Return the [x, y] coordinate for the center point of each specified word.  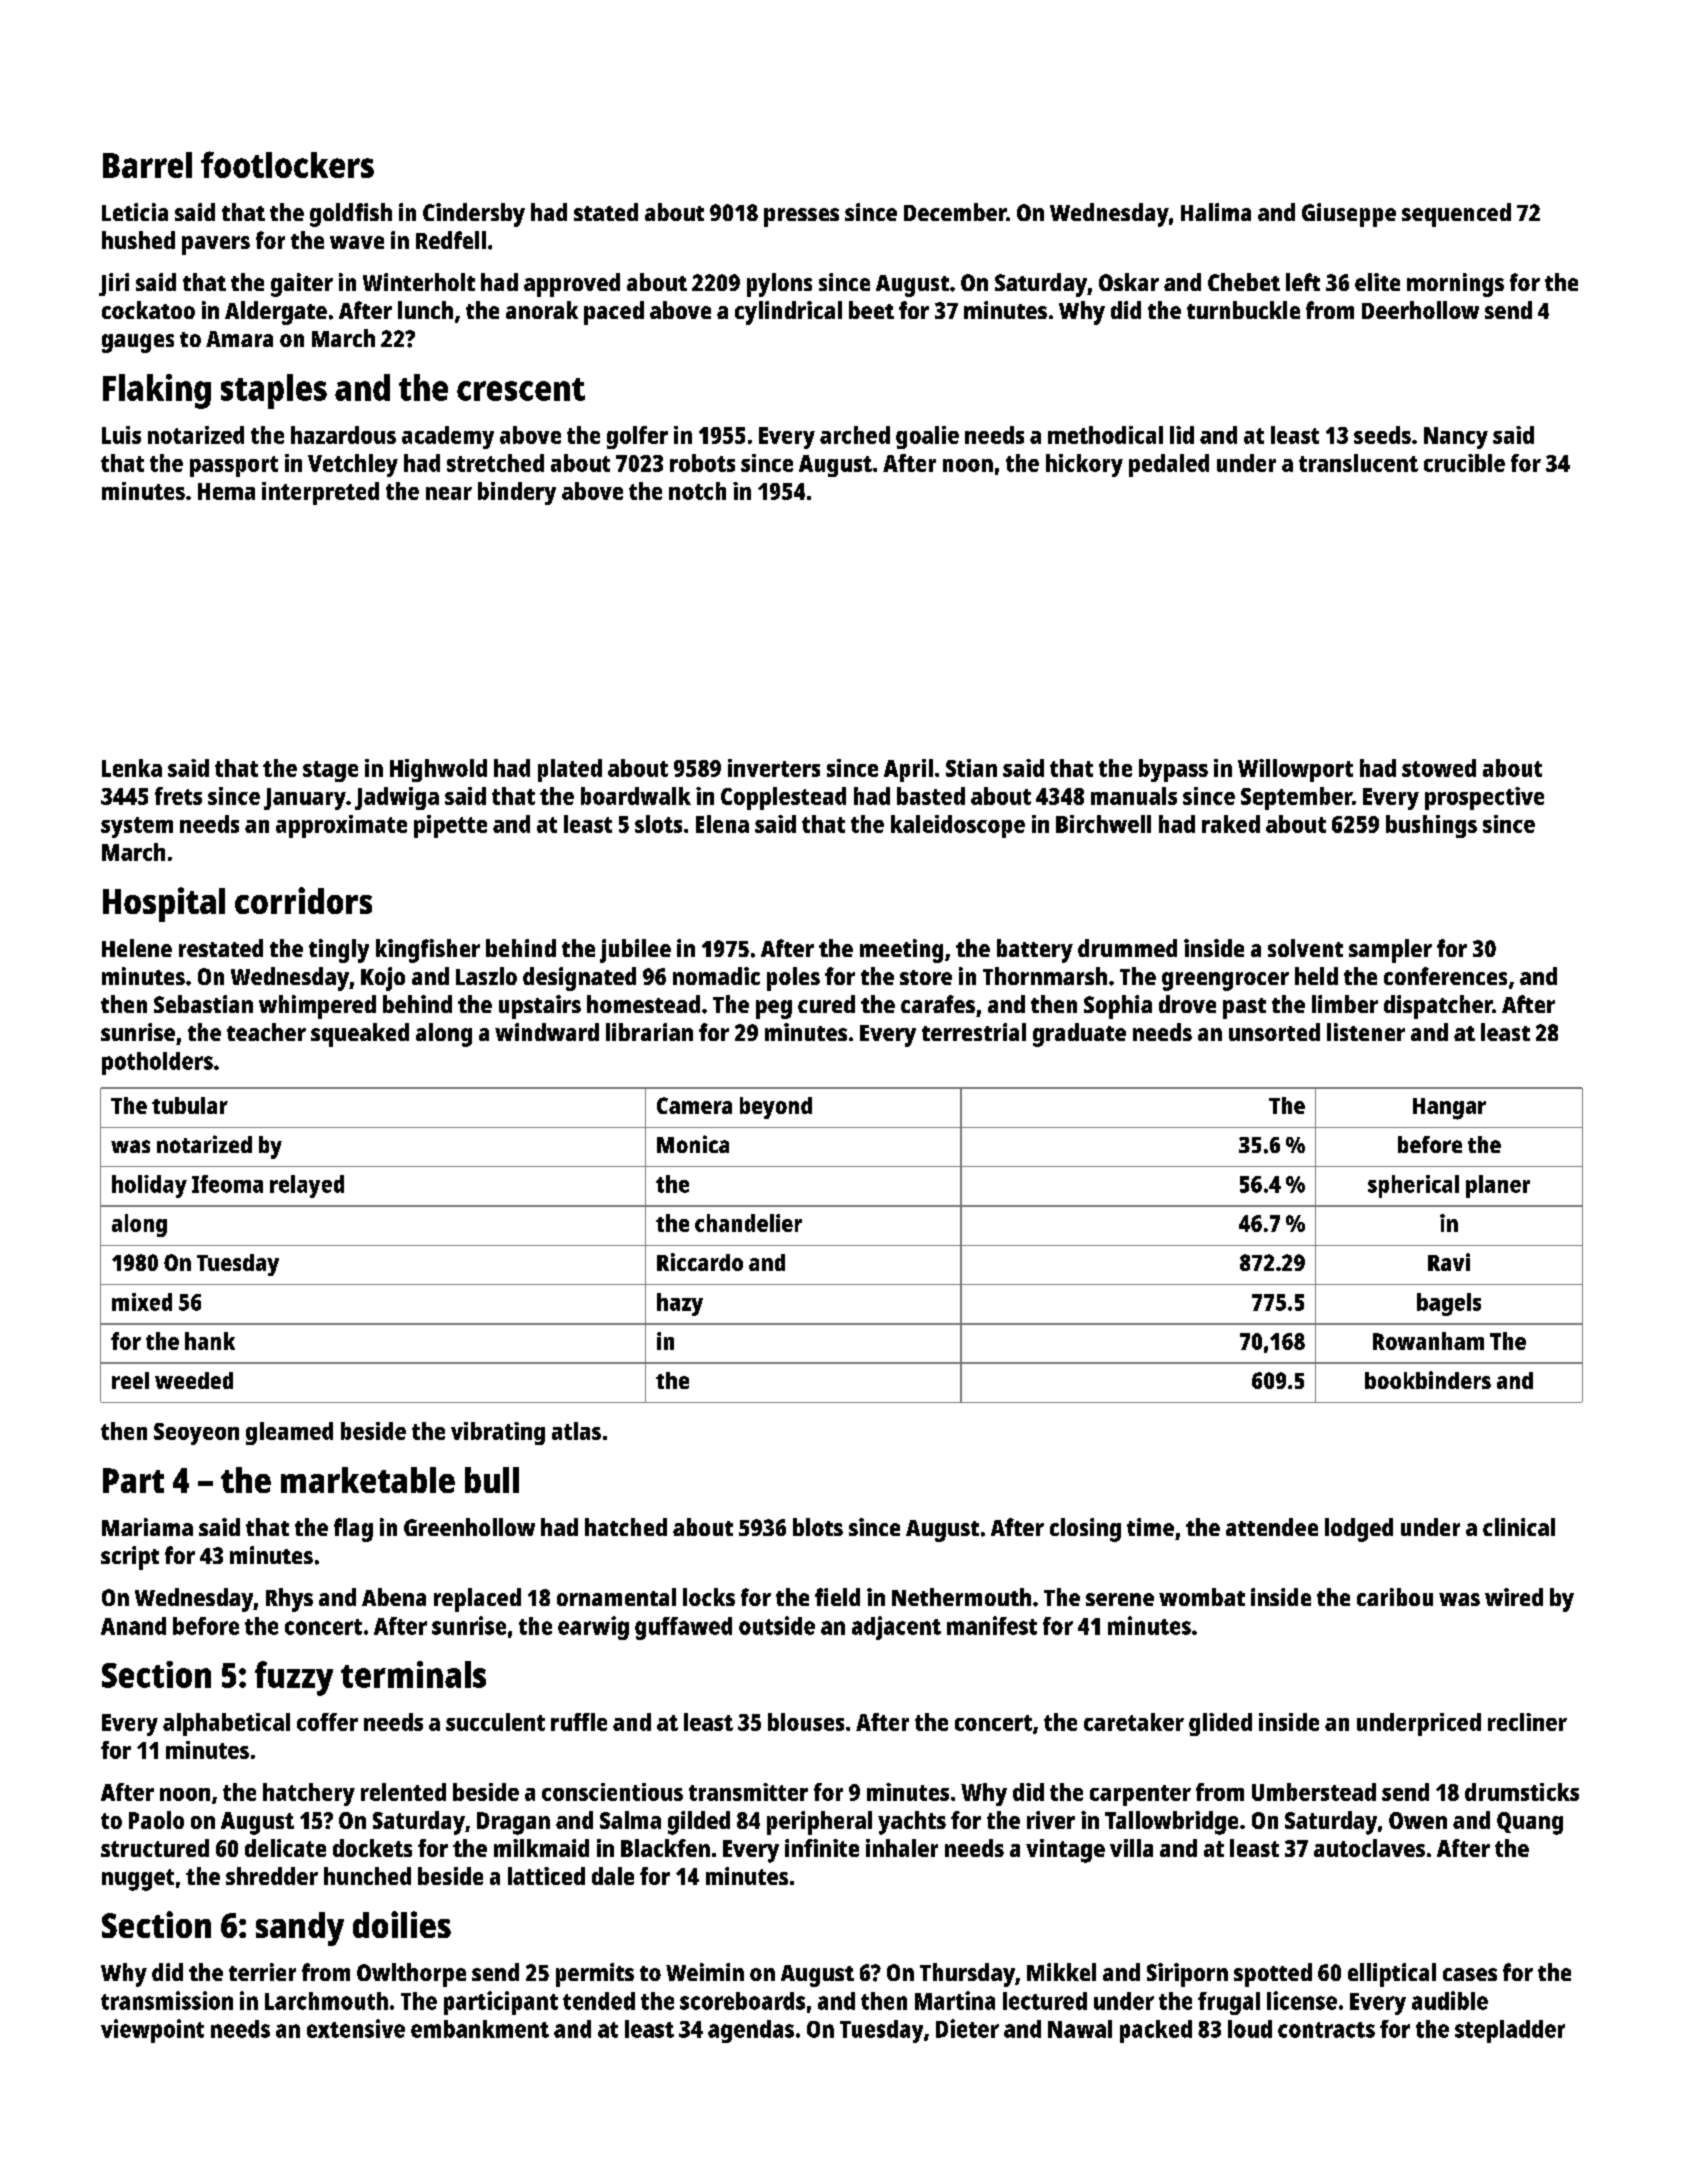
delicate [285, 1848]
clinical [1519, 1527]
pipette [450, 826]
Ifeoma [227, 1184]
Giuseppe [1349, 215]
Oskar [1129, 282]
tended [599, 2001]
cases [1470, 1974]
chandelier [748, 1223]
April [908, 770]
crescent [521, 389]
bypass [1173, 770]
